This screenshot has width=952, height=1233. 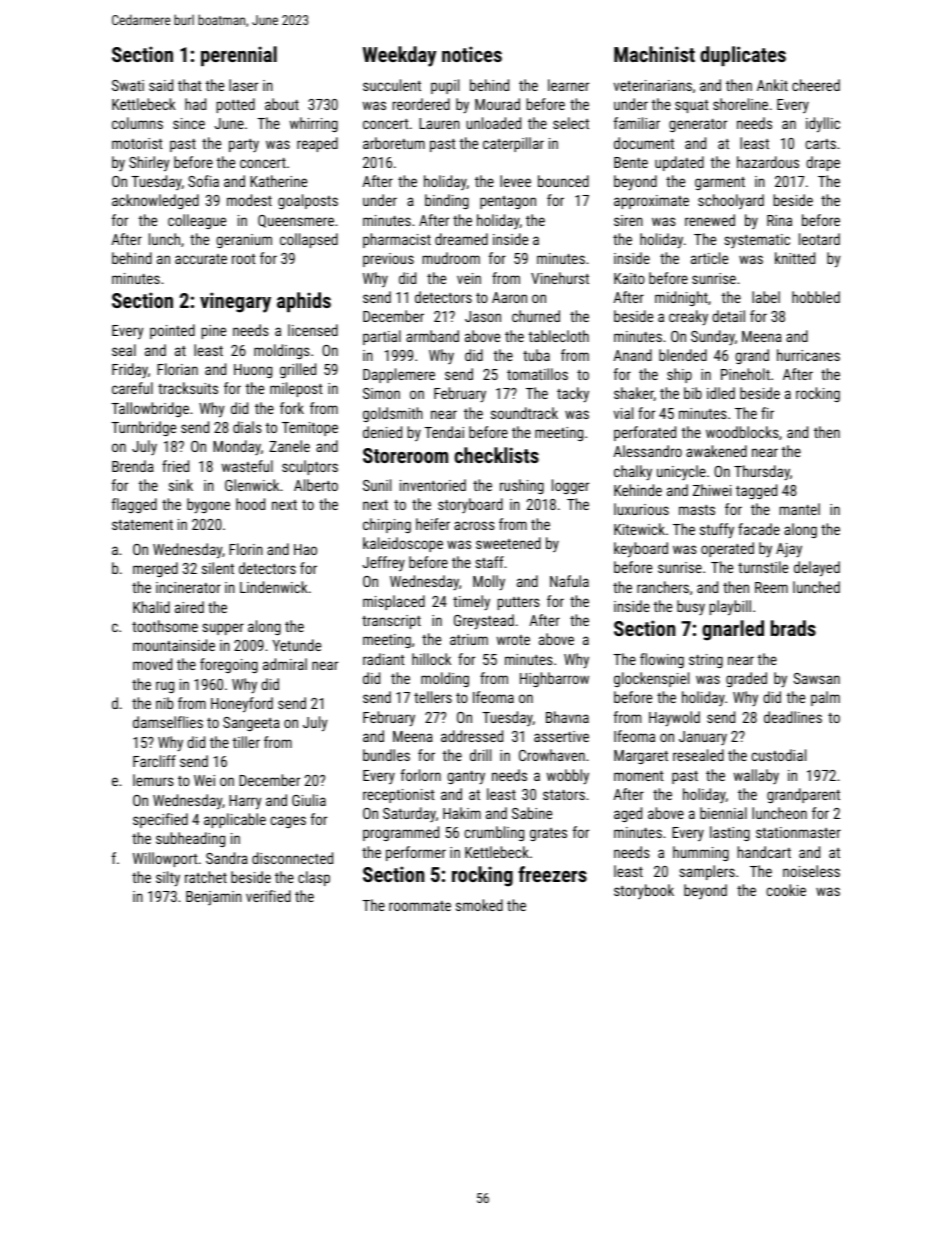 What do you see at coordinates (154, 761) in the screenshot?
I see `Farcliff` at bounding box center [154, 761].
